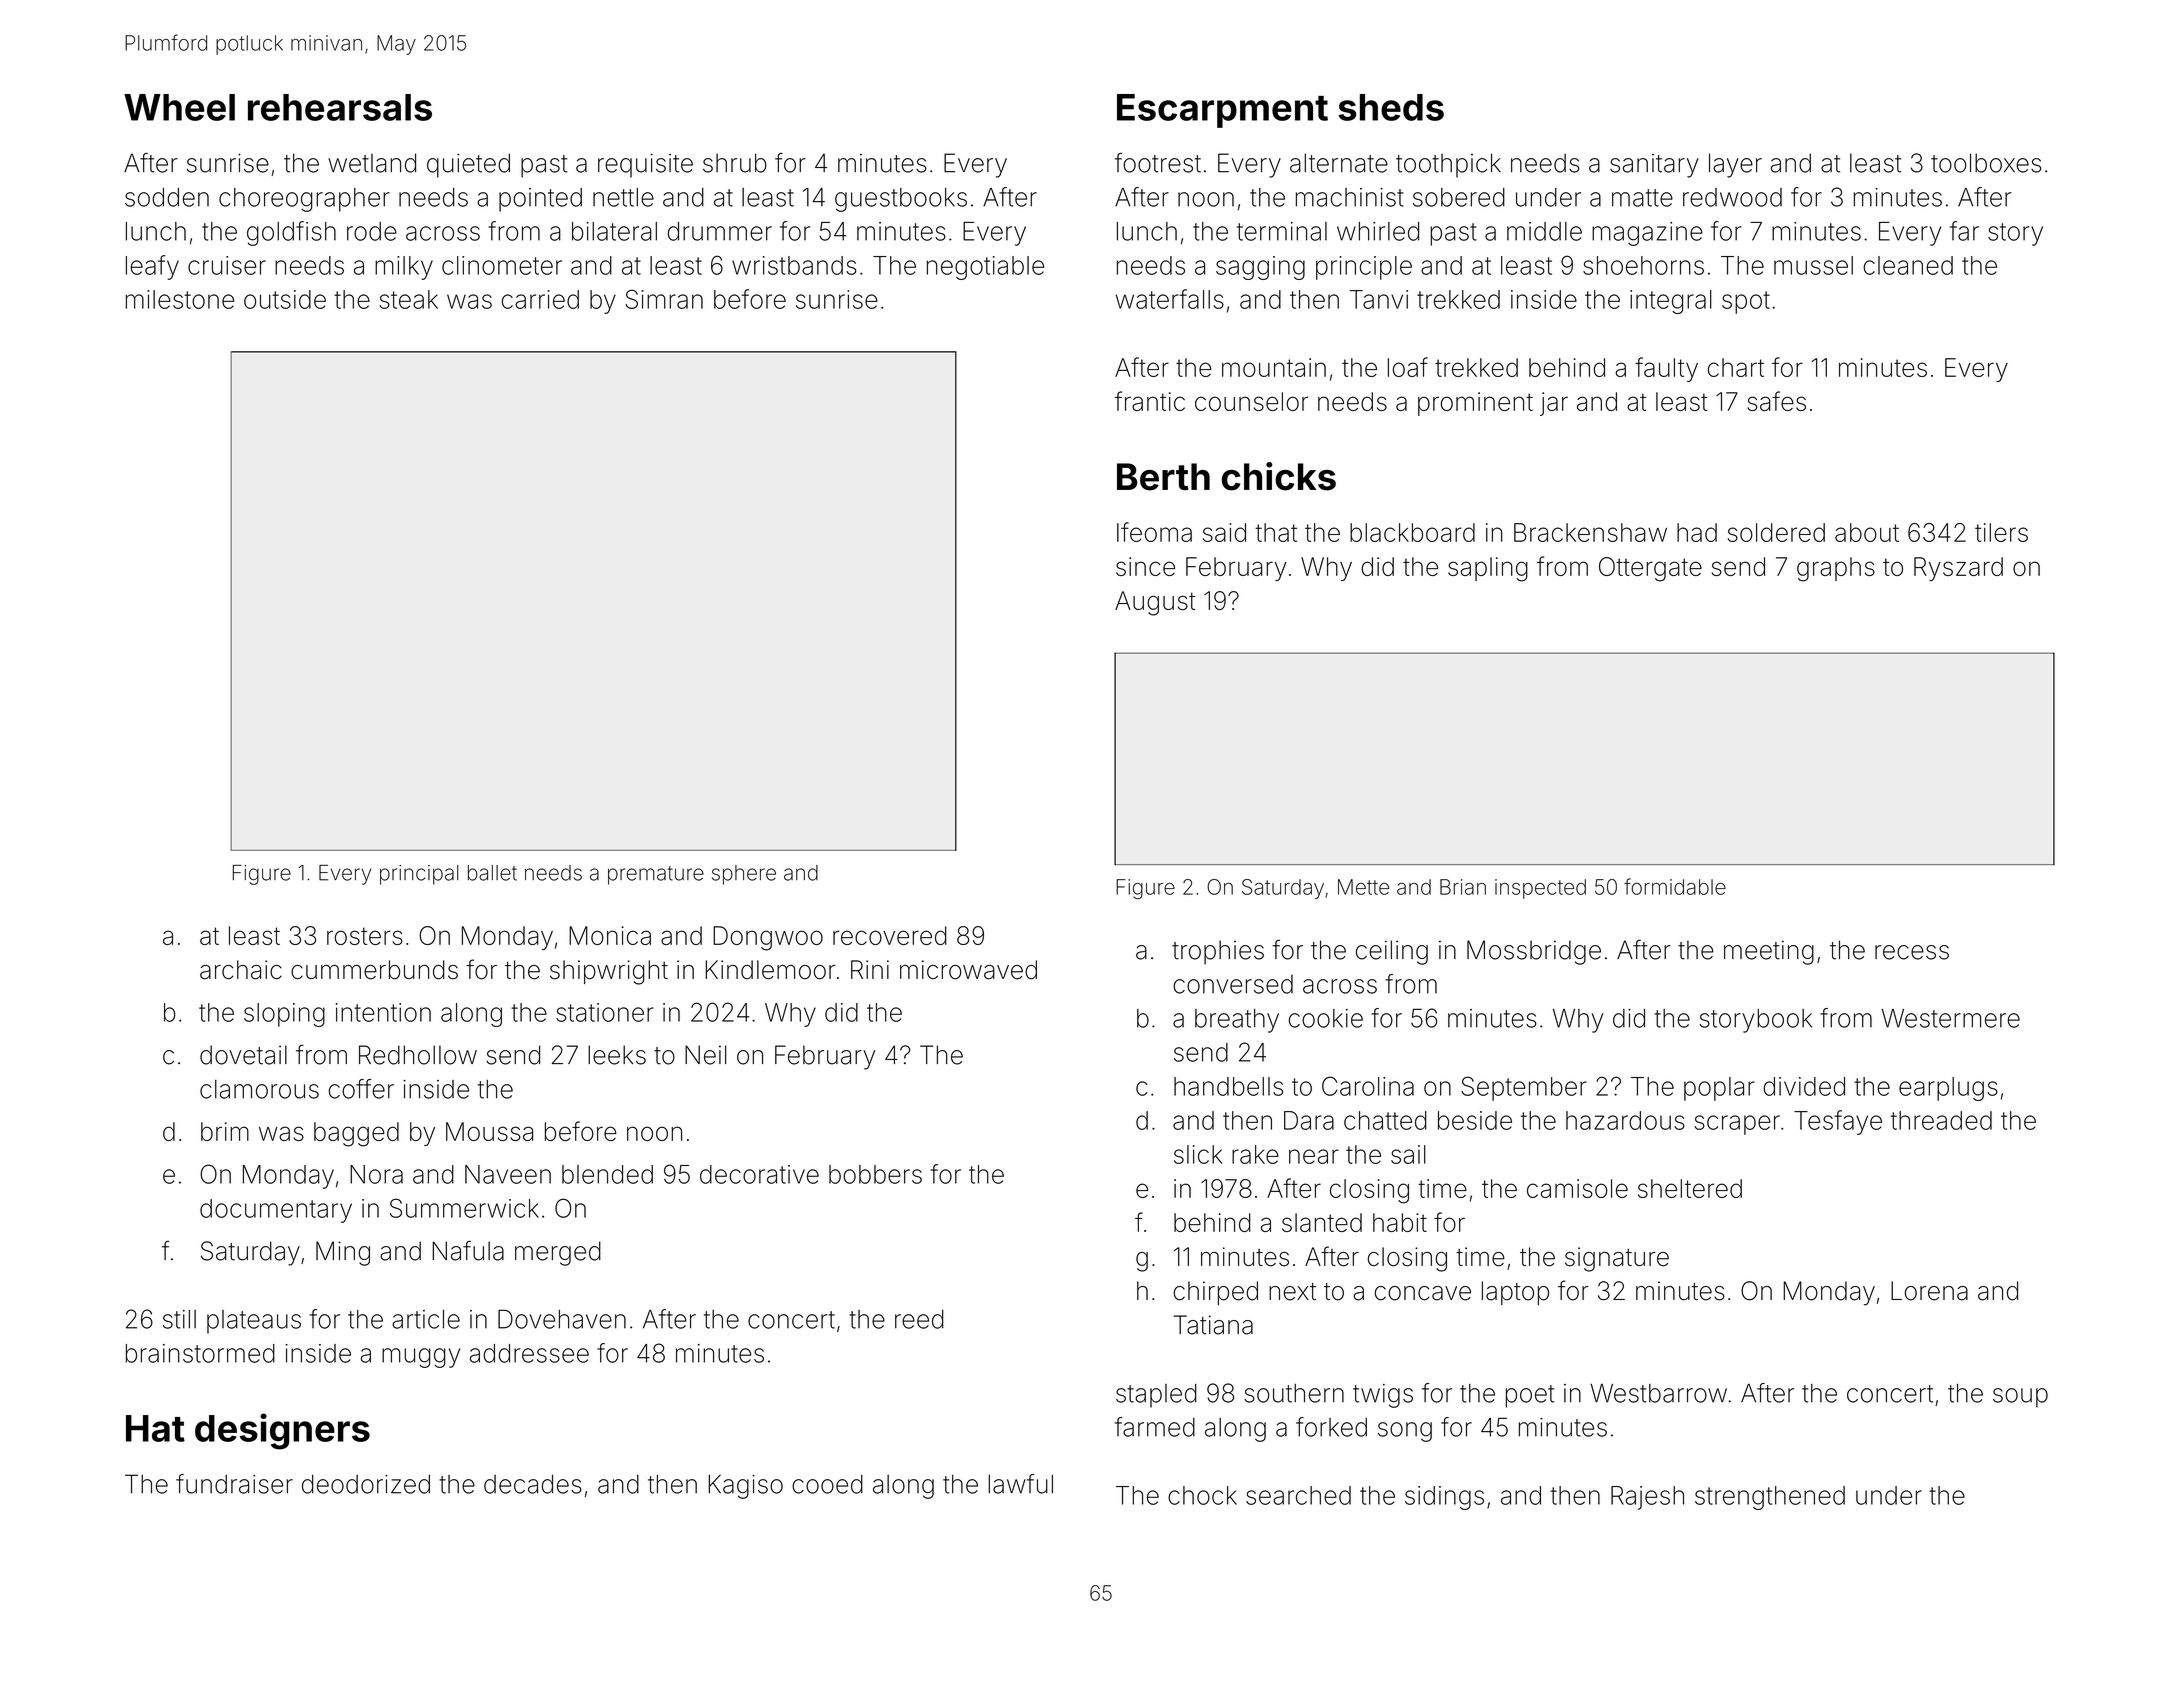  What do you see at coordinates (1912, 952) in the screenshot?
I see `recess` at bounding box center [1912, 952].
